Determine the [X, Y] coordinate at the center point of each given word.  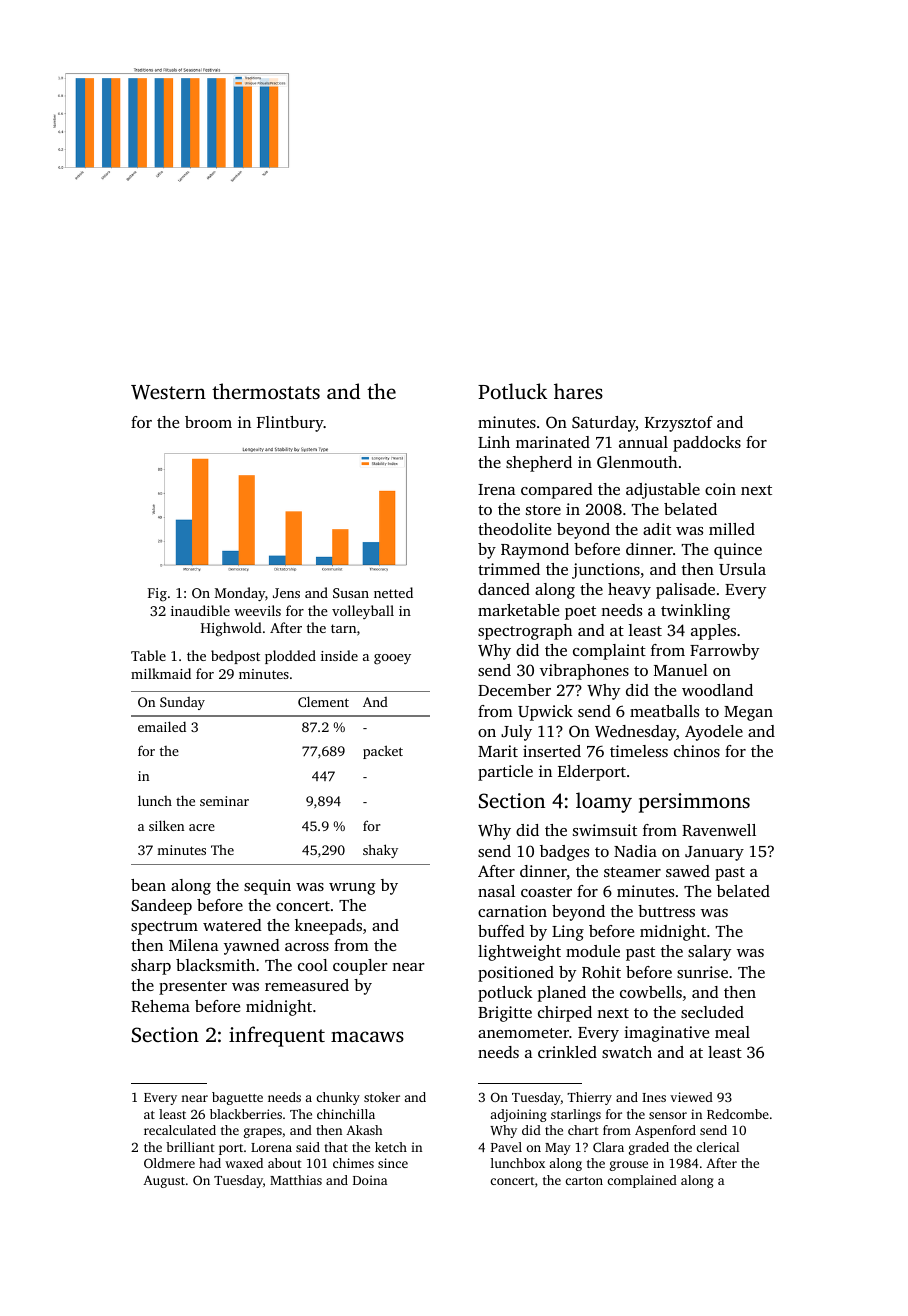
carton [584, 1181]
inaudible [200, 610]
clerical [718, 1147]
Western [168, 392]
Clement [323, 701]
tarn [343, 628]
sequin [267, 887]
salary [709, 953]
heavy [629, 591]
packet [383, 752]
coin [720, 489]
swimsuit [605, 830]
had [210, 1163]
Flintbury [290, 424]
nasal [496, 891]
